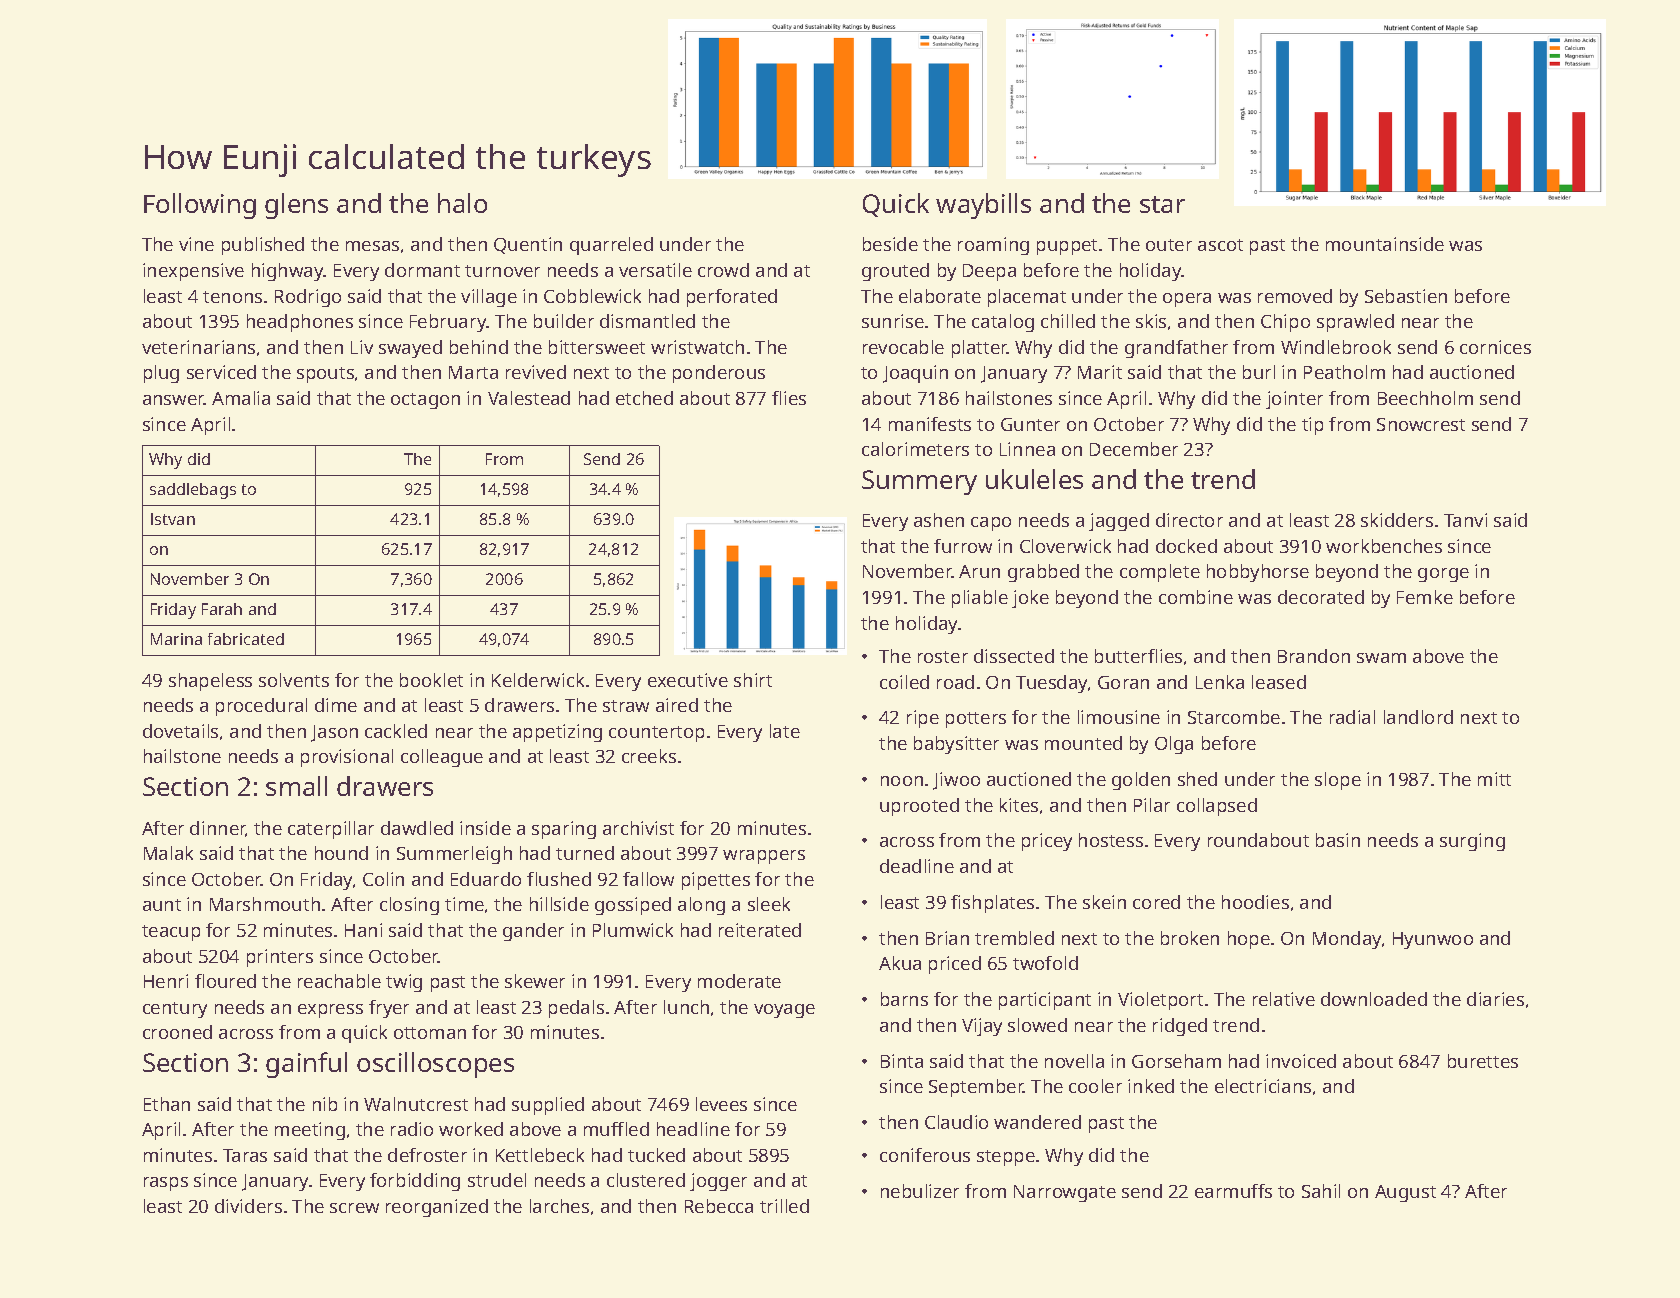 This screenshot has width=1680, height=1298. I want to click on collapsed, so click(1217, 807).
